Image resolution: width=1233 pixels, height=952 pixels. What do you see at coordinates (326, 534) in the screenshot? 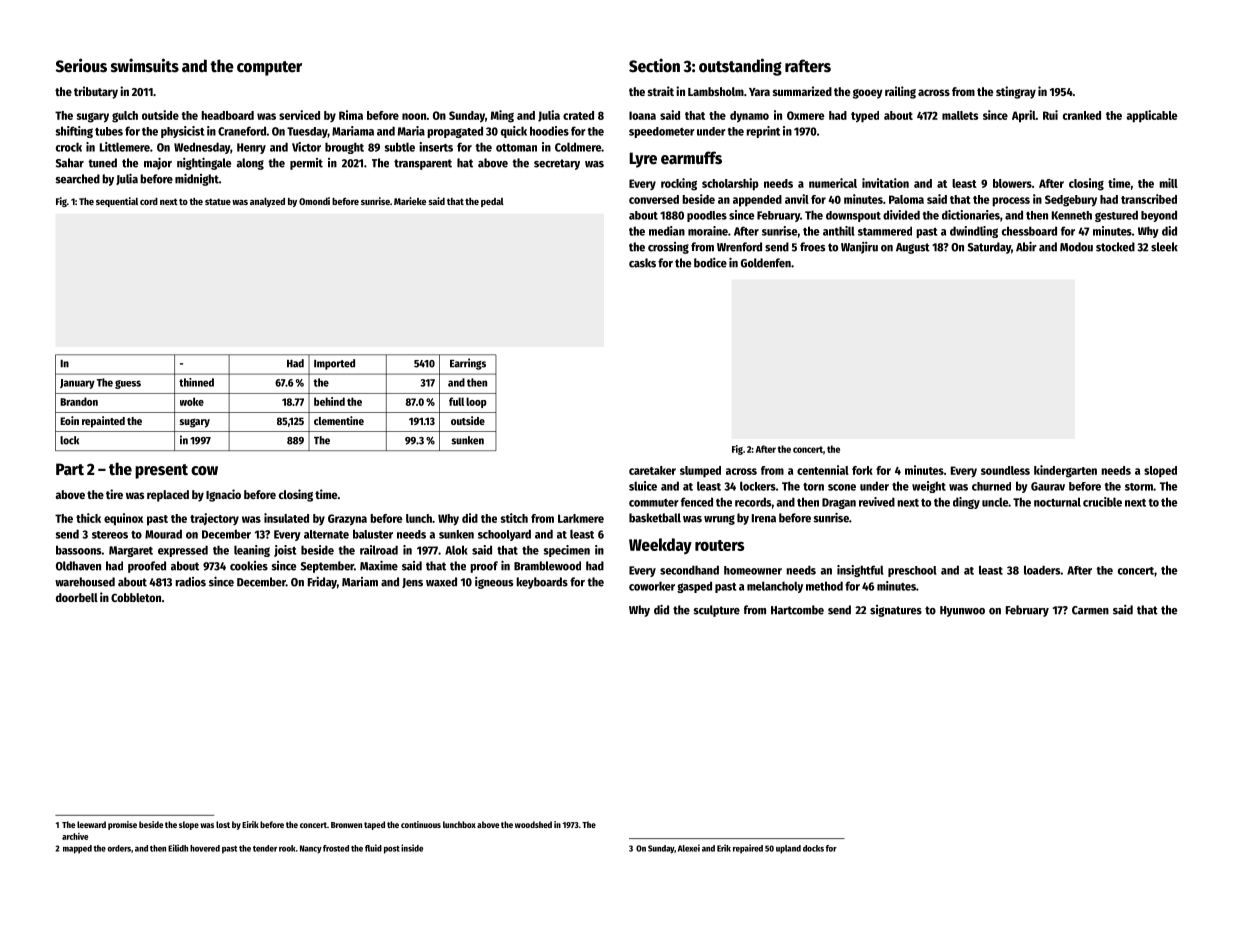
I see `alternate` at bounding box center [326, 534].
